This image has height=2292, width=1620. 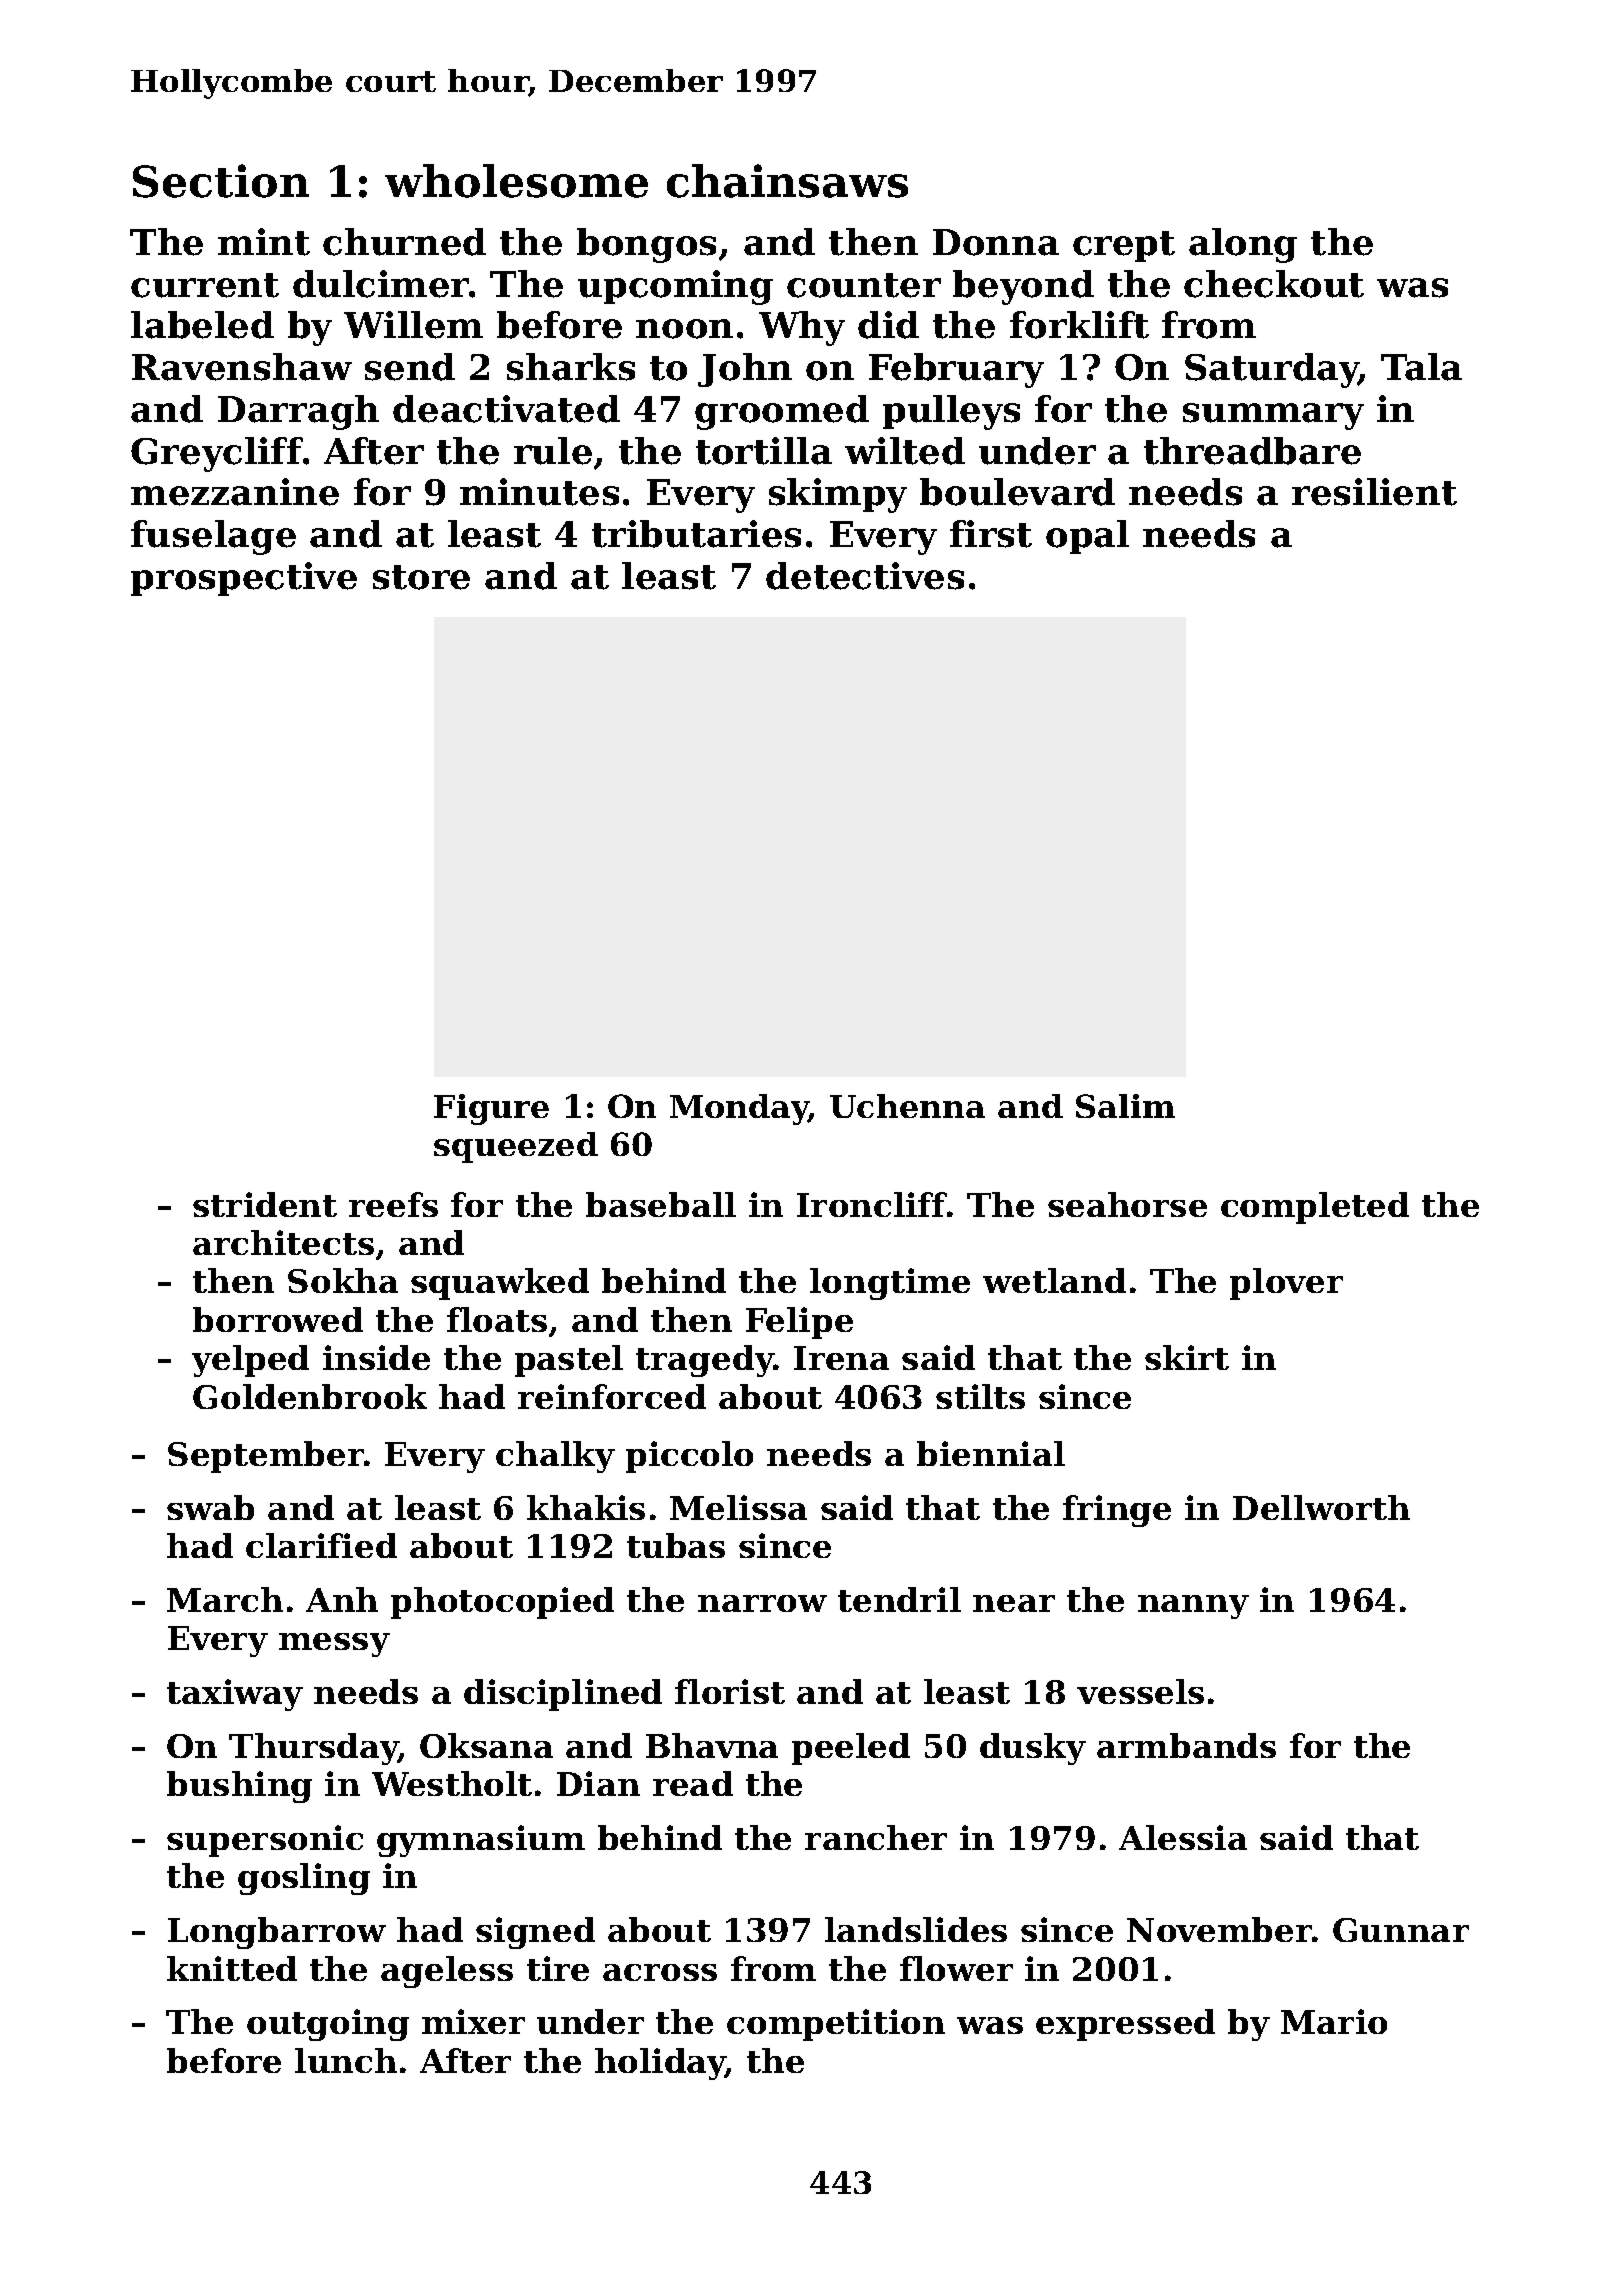 I want to click on send, so click(x=410, y=367).
